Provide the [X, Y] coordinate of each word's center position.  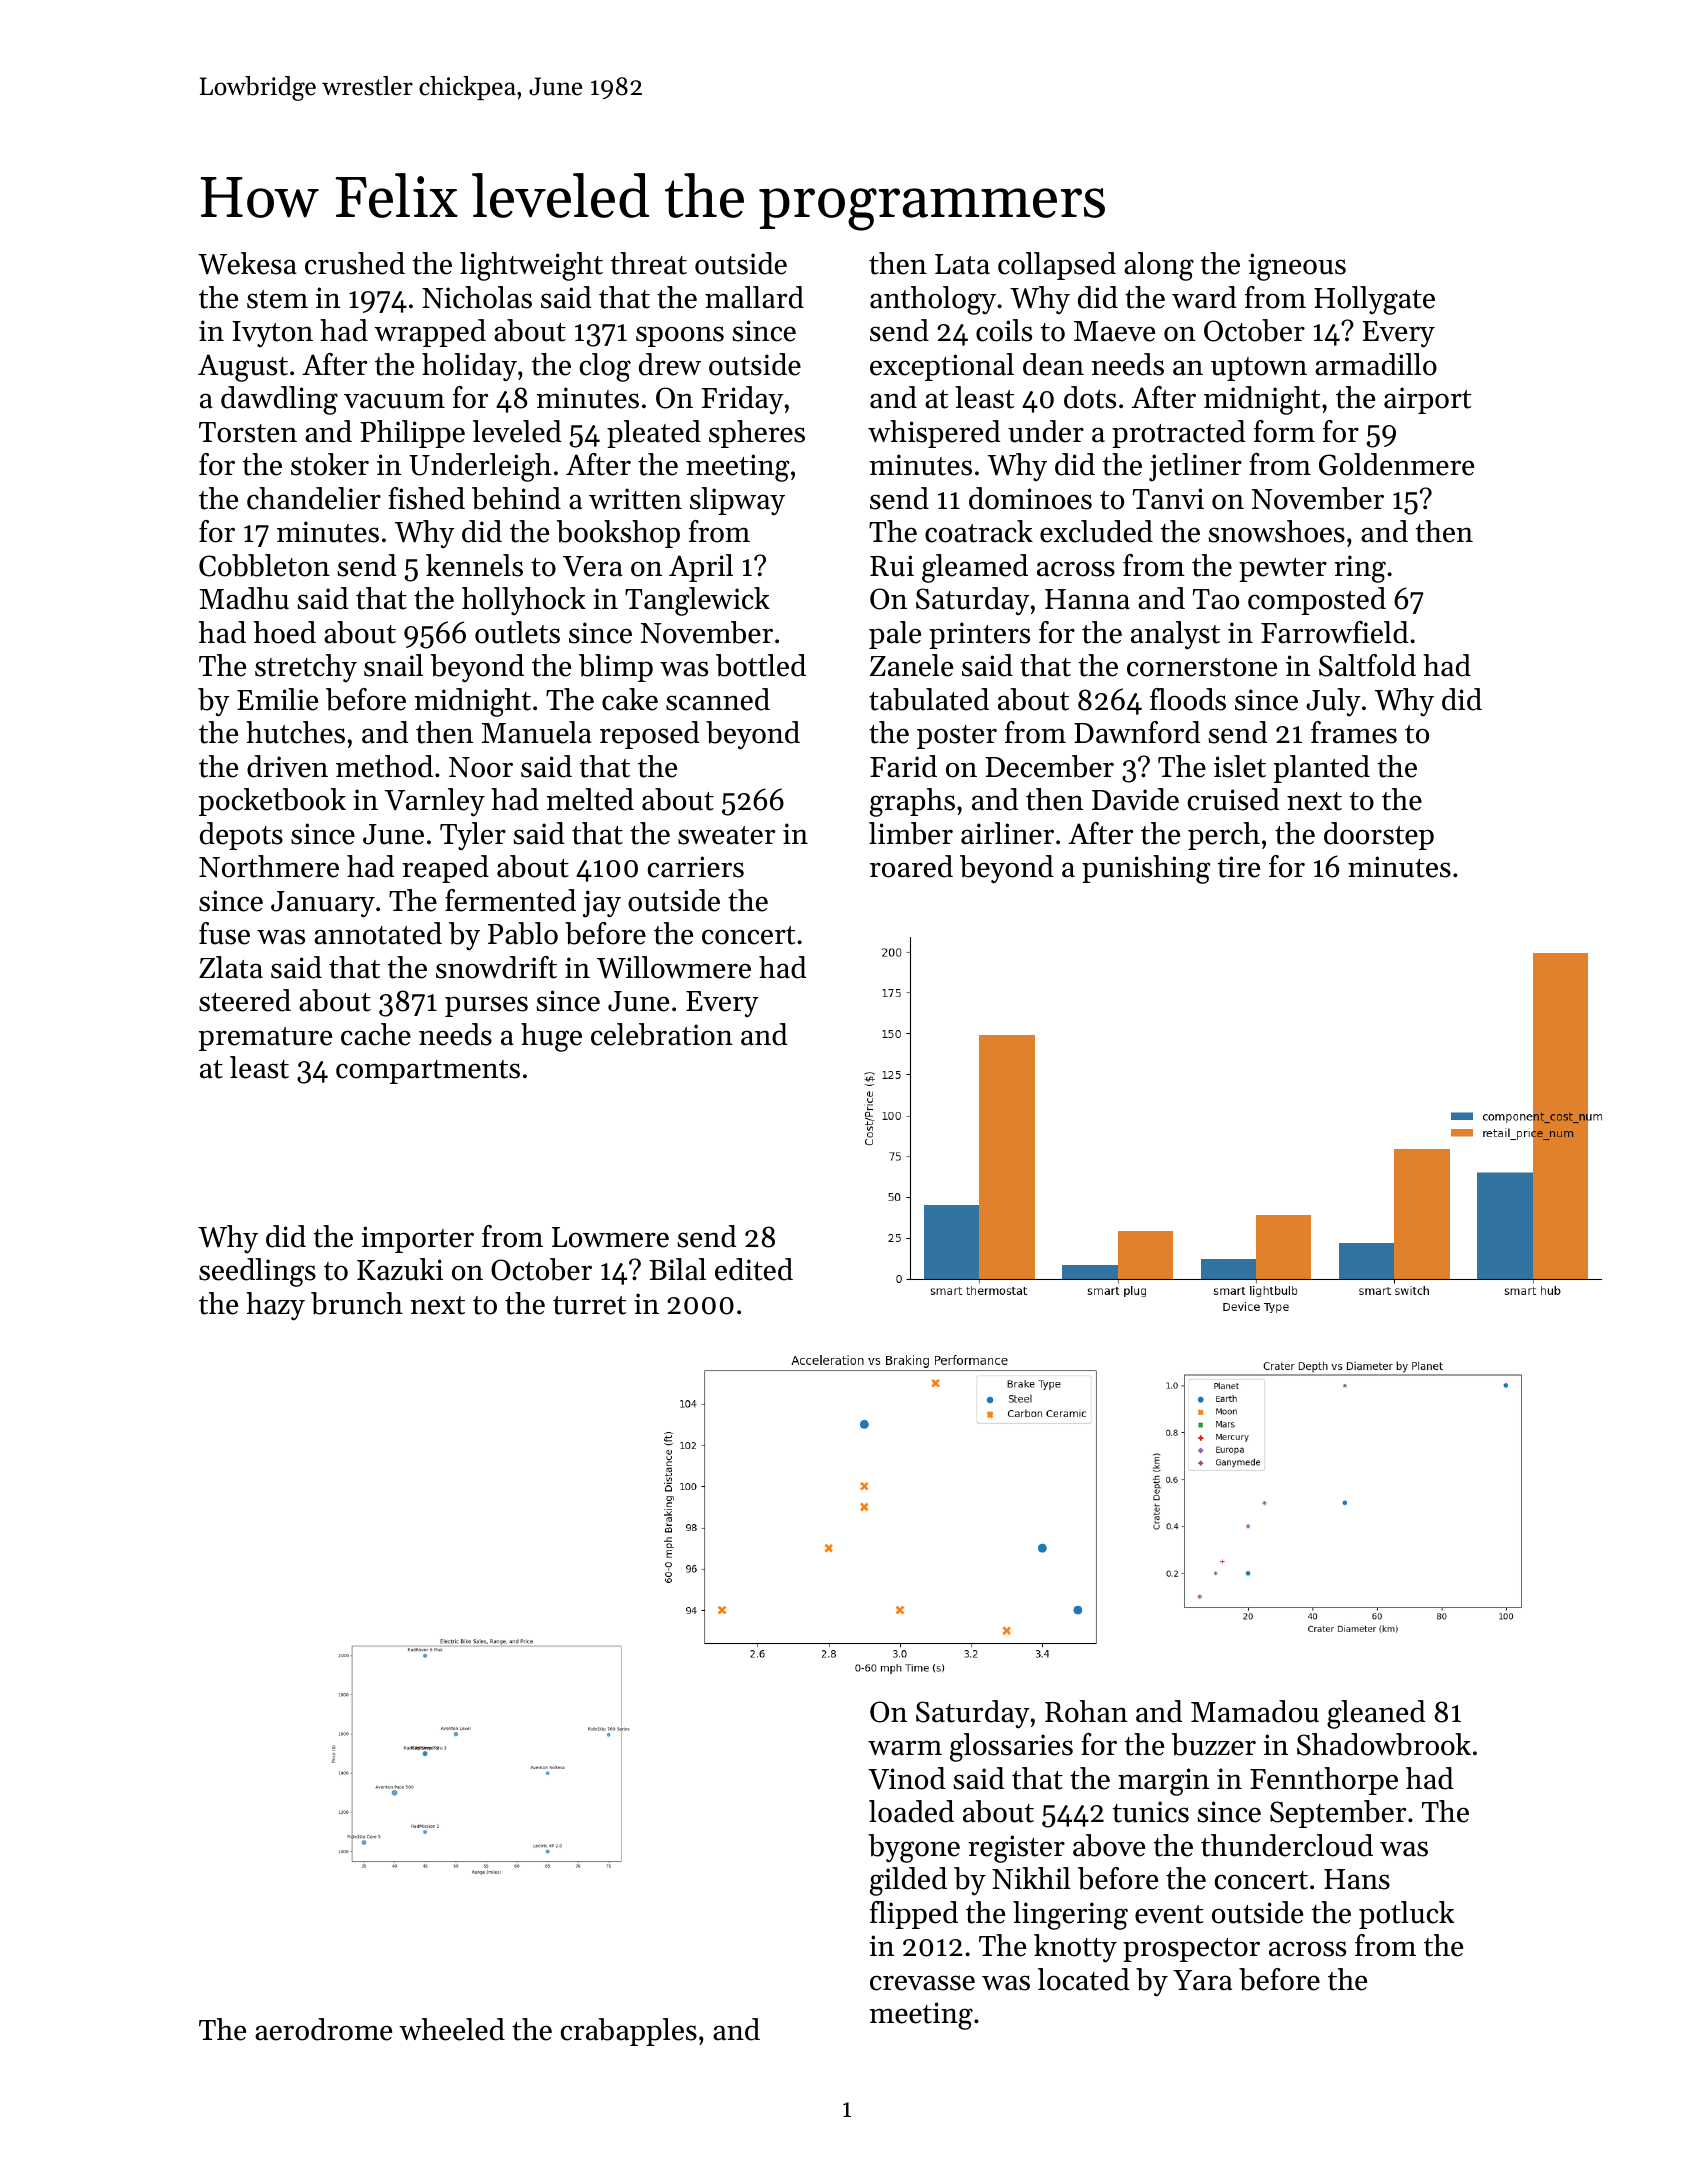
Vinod [907, 1778]
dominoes [1030, 498]
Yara [1202, 1980]
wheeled [452, 2029]
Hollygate [1374, 300]
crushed [355, 263]
